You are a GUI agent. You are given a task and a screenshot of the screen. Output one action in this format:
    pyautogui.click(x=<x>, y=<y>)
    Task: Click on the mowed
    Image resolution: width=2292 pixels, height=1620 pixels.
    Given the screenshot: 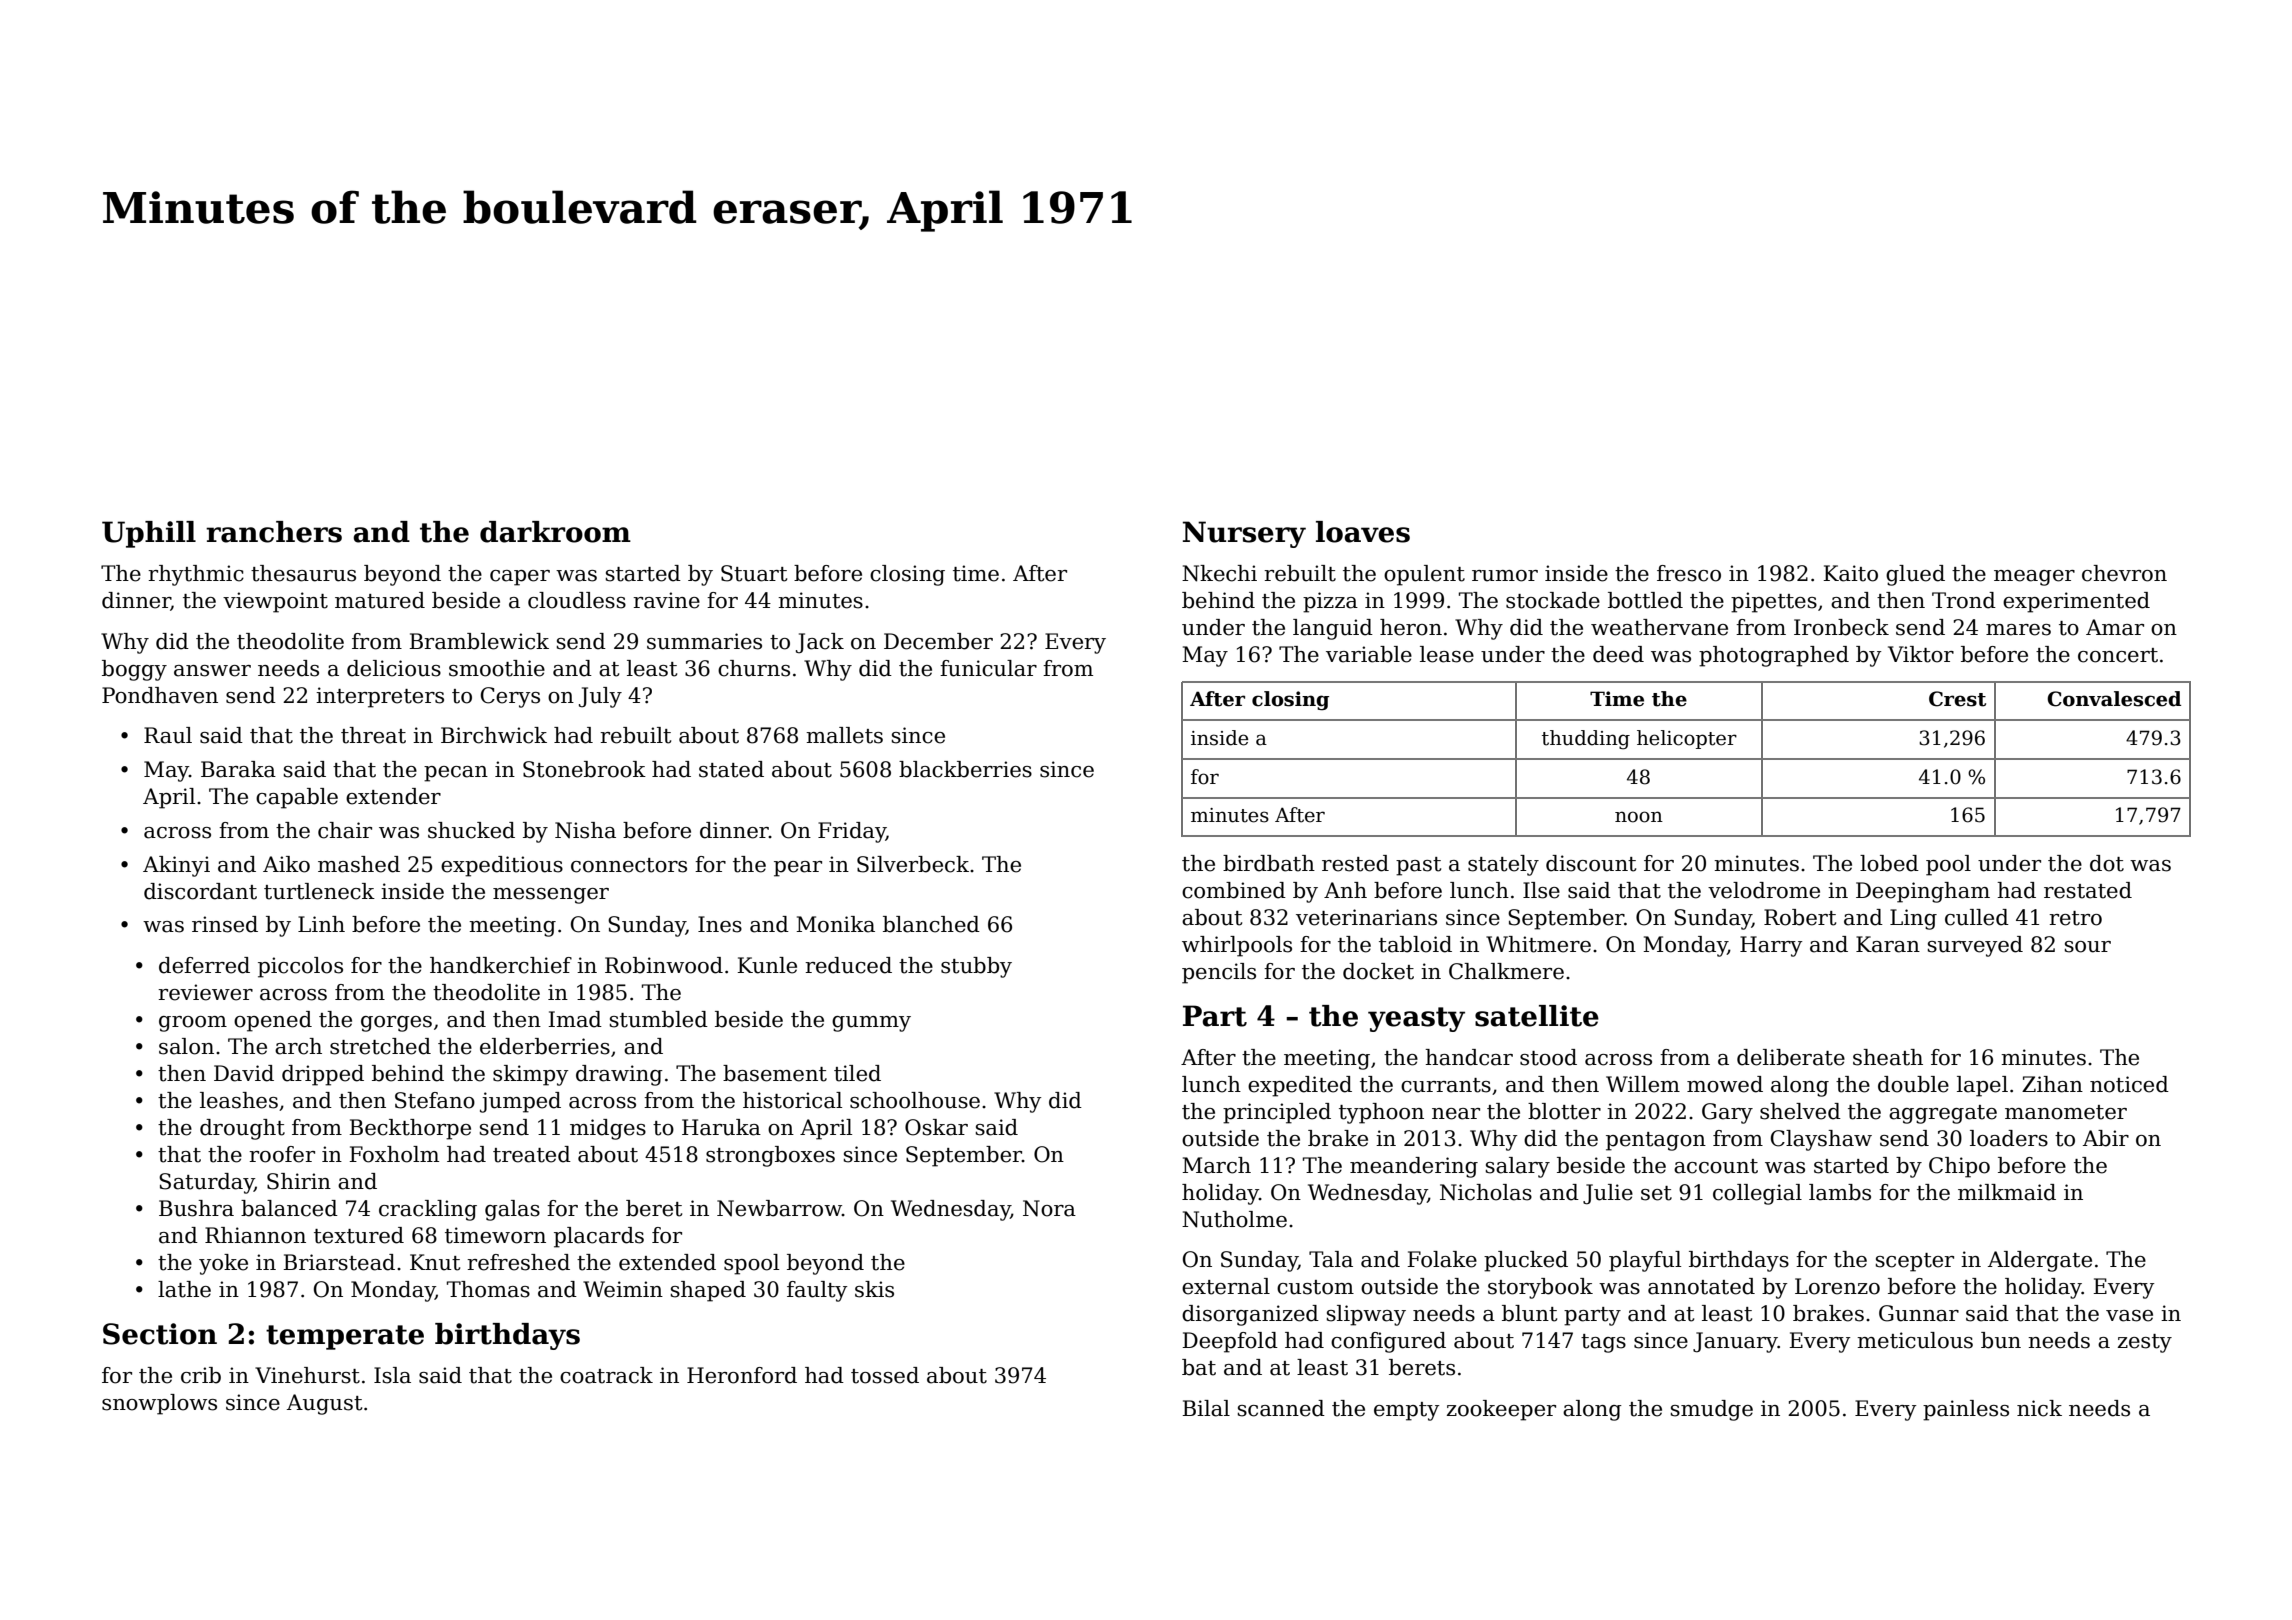 What is the action you would take?
    pyautogui.click(x=1725, y=1084)
